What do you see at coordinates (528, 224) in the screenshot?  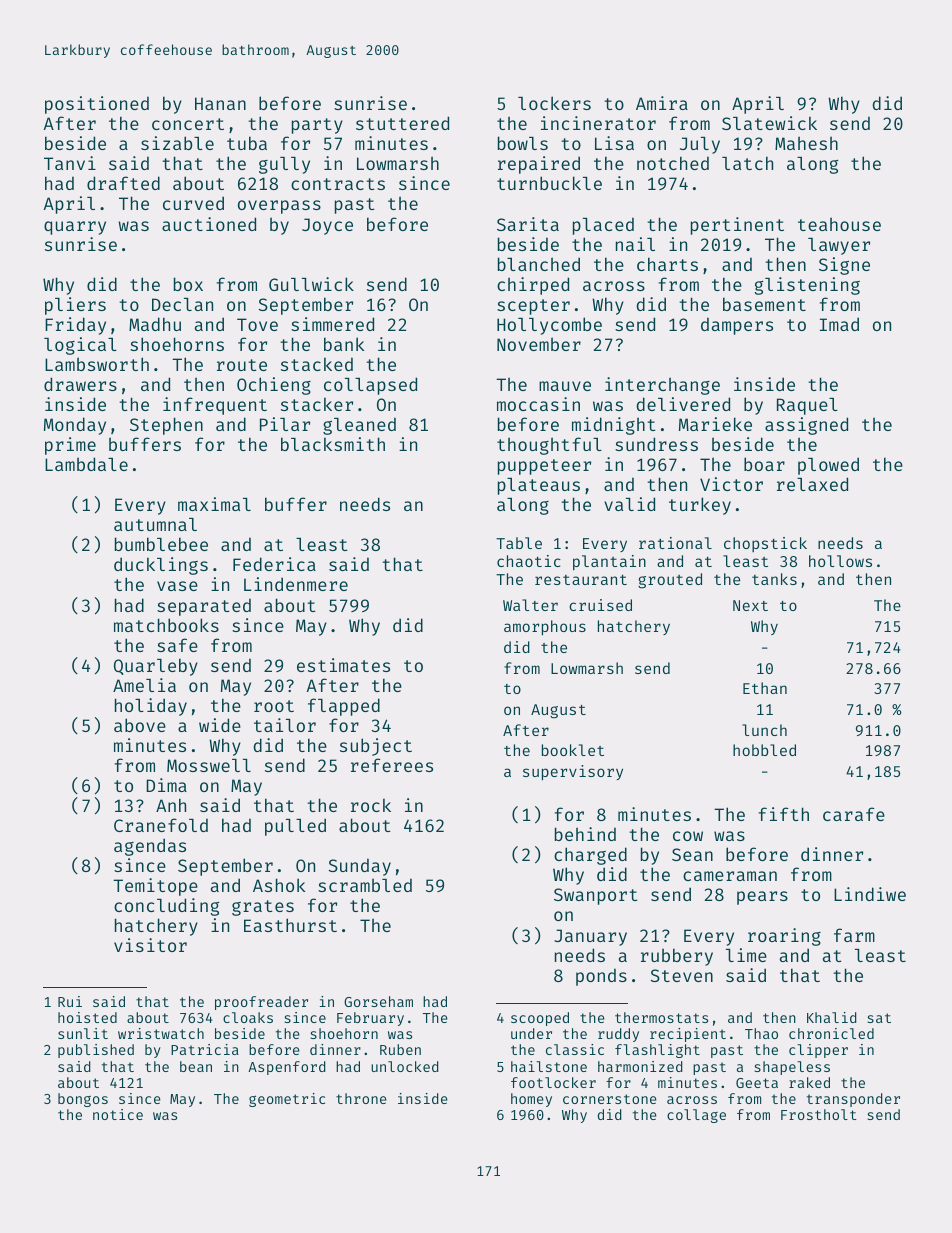 I see `Sarita` at bounding box center [528, 224].
